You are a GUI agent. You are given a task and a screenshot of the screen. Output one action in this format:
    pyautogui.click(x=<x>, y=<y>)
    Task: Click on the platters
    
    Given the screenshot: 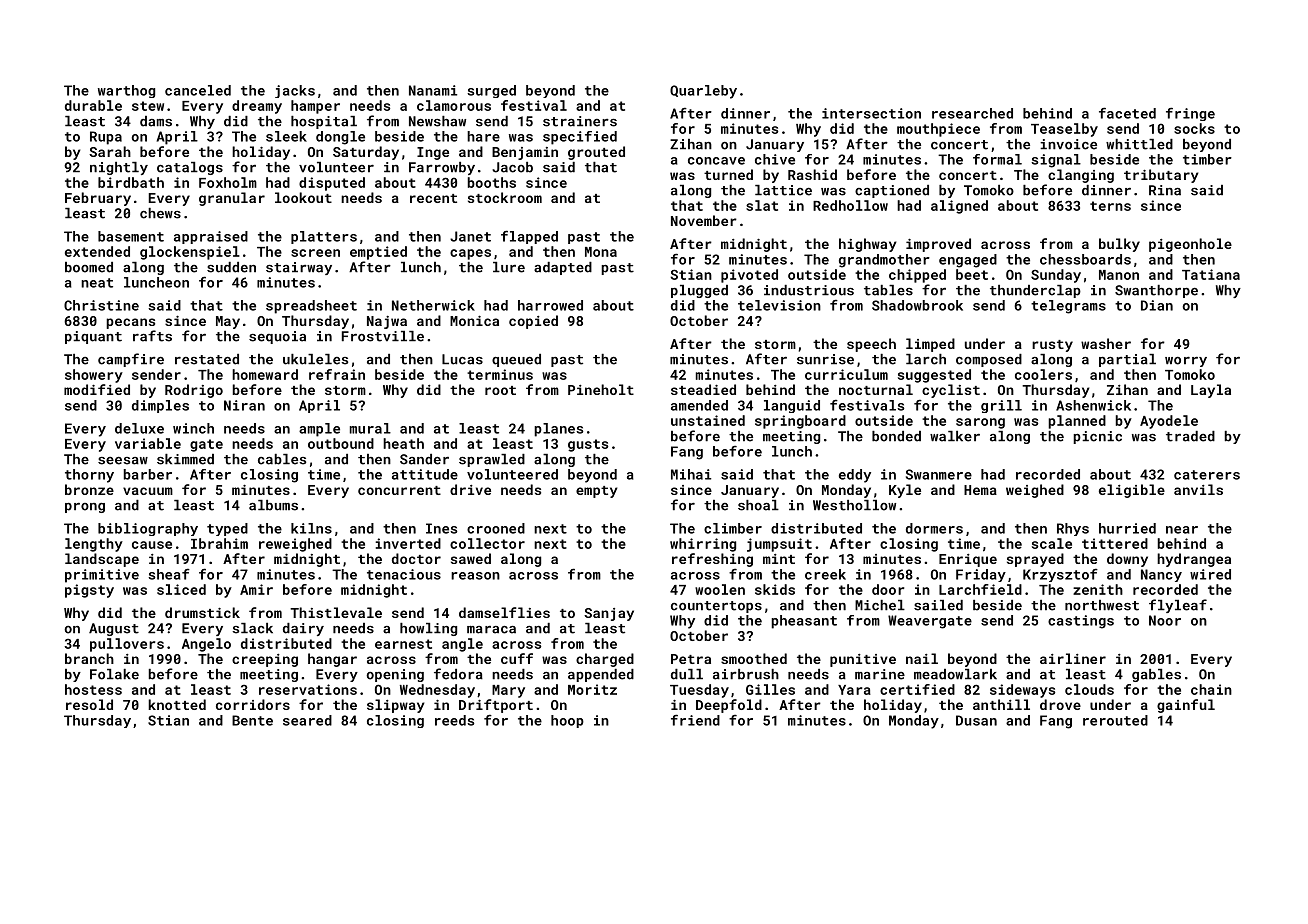 What is the action you would take?
    pyautogui.click(x=324, y=237)
